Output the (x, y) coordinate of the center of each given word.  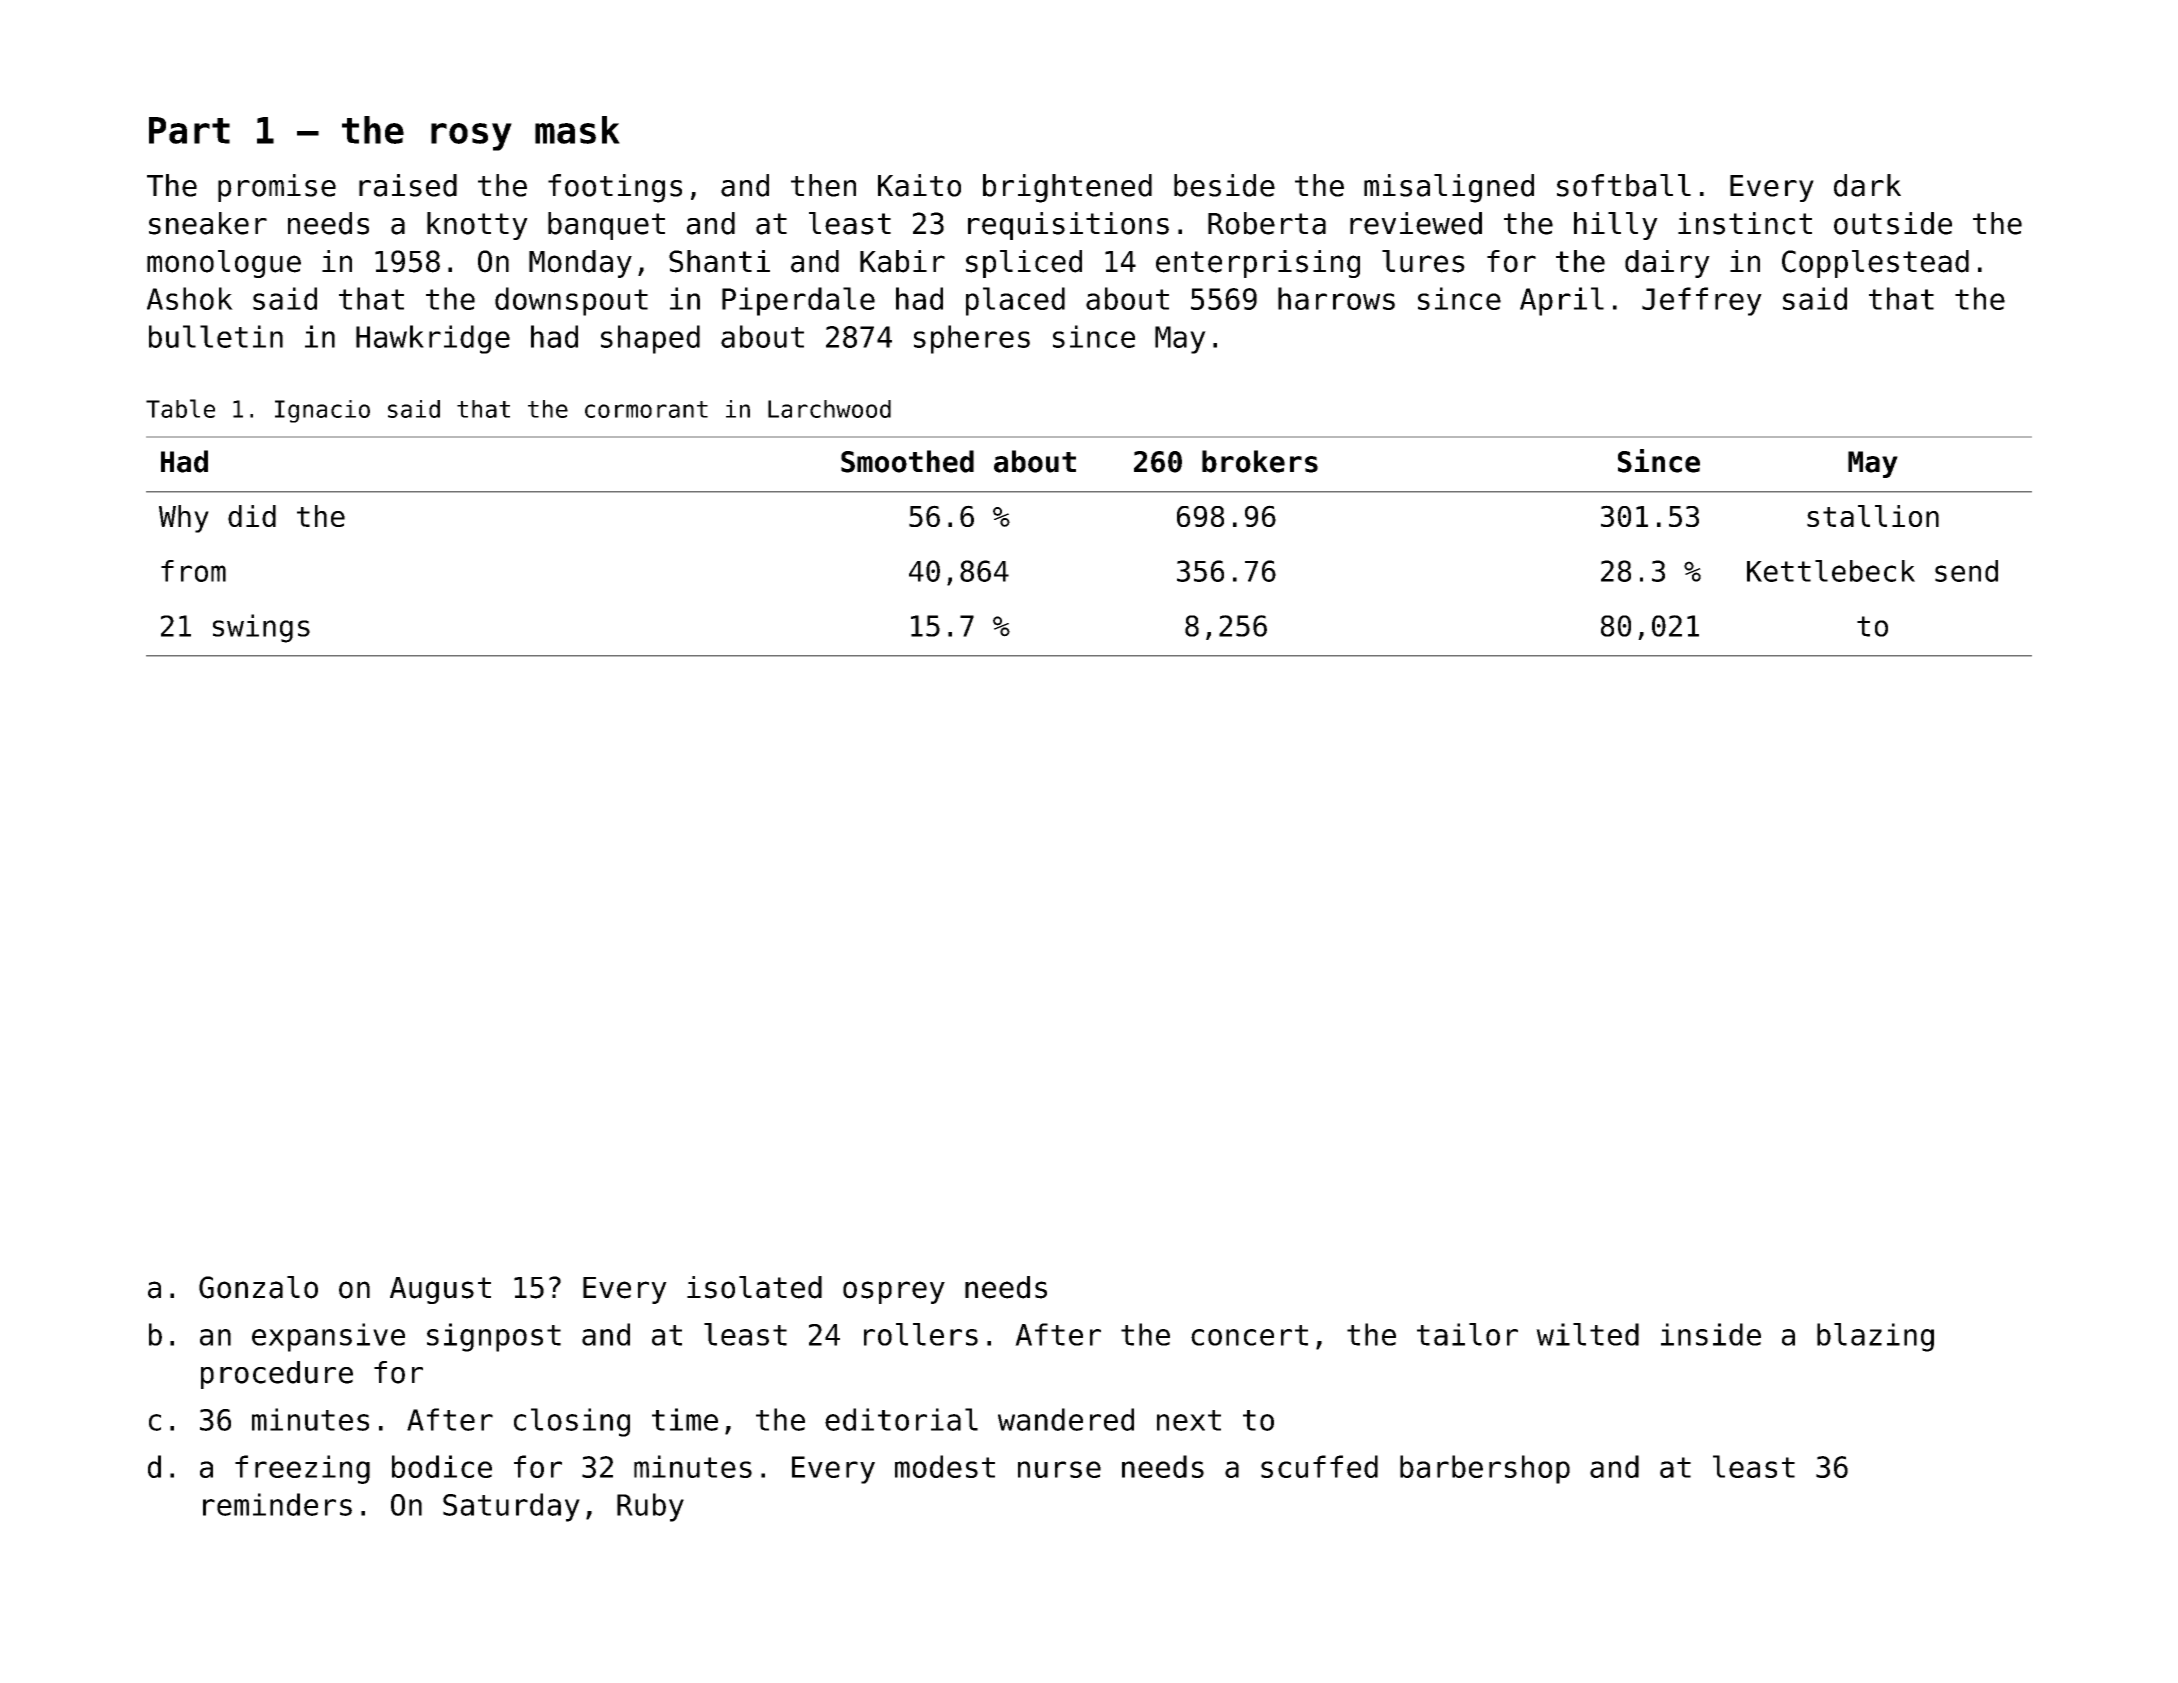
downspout (571, 301)
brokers (1260, 461)
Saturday (511, 1507)
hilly (1616, 226)
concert (1249, 1335)
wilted (1587, 1334)
